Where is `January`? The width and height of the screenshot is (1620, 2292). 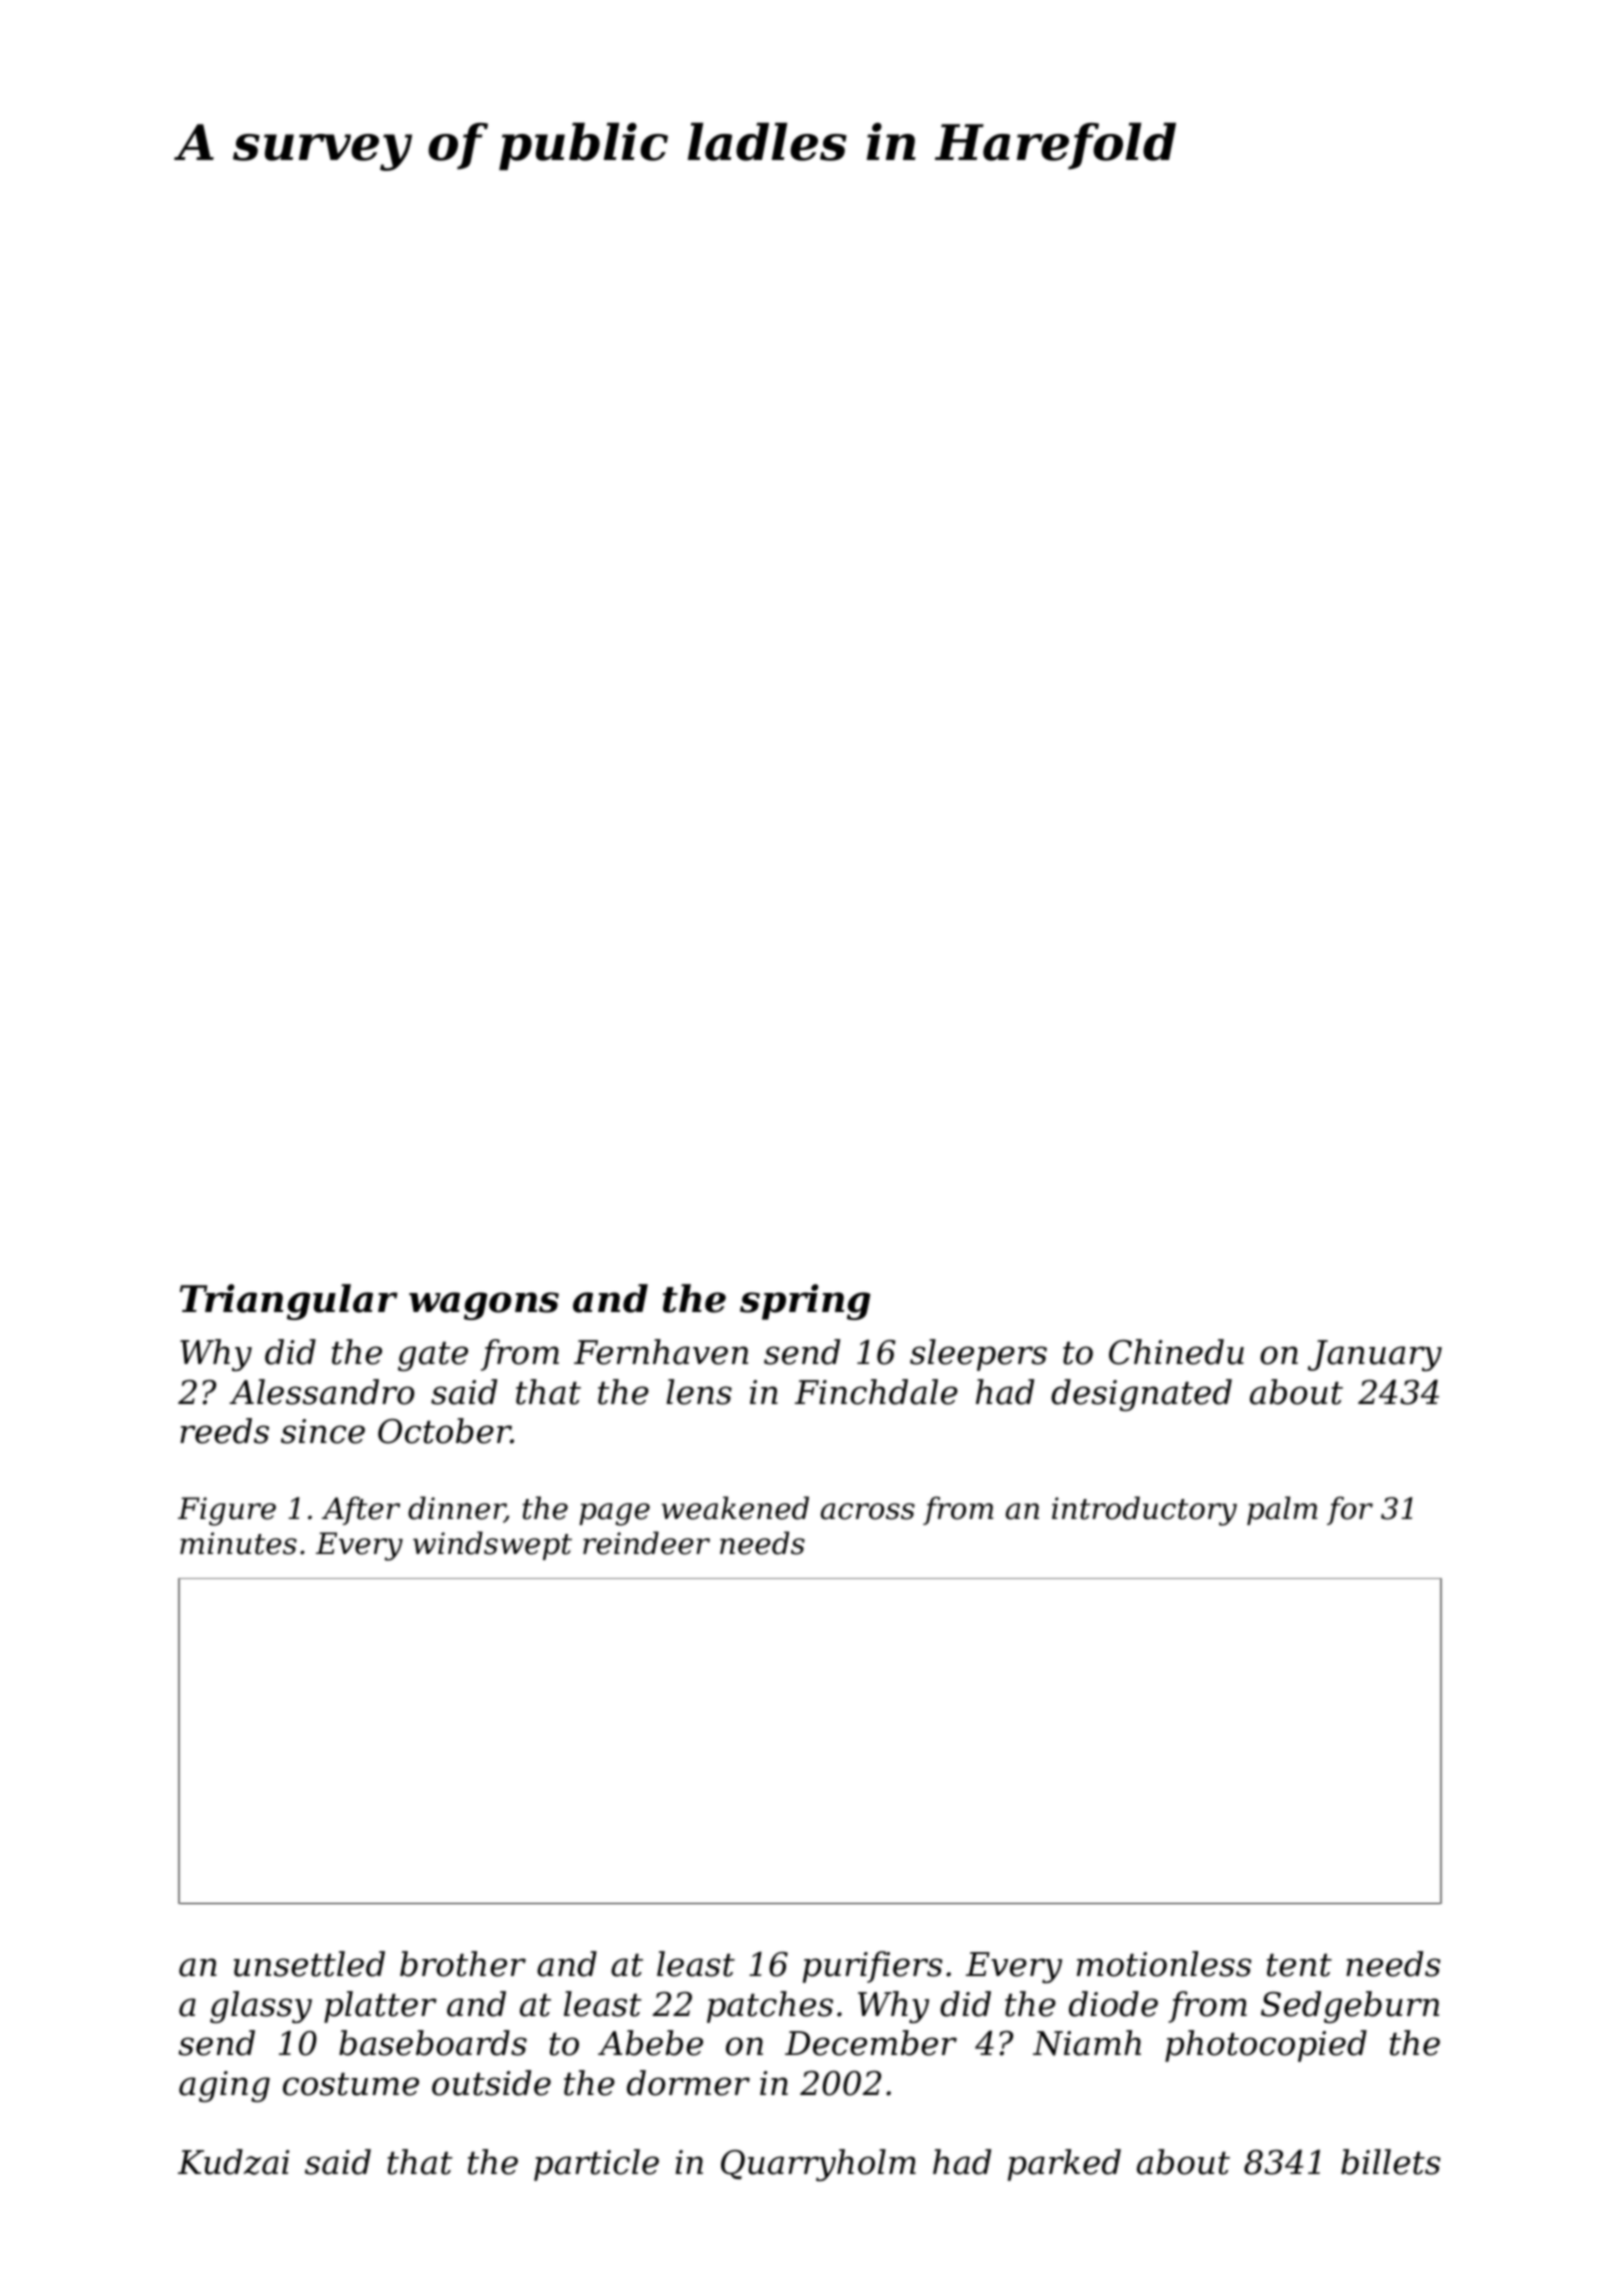
January is located at coordinates (1375, 1355).
